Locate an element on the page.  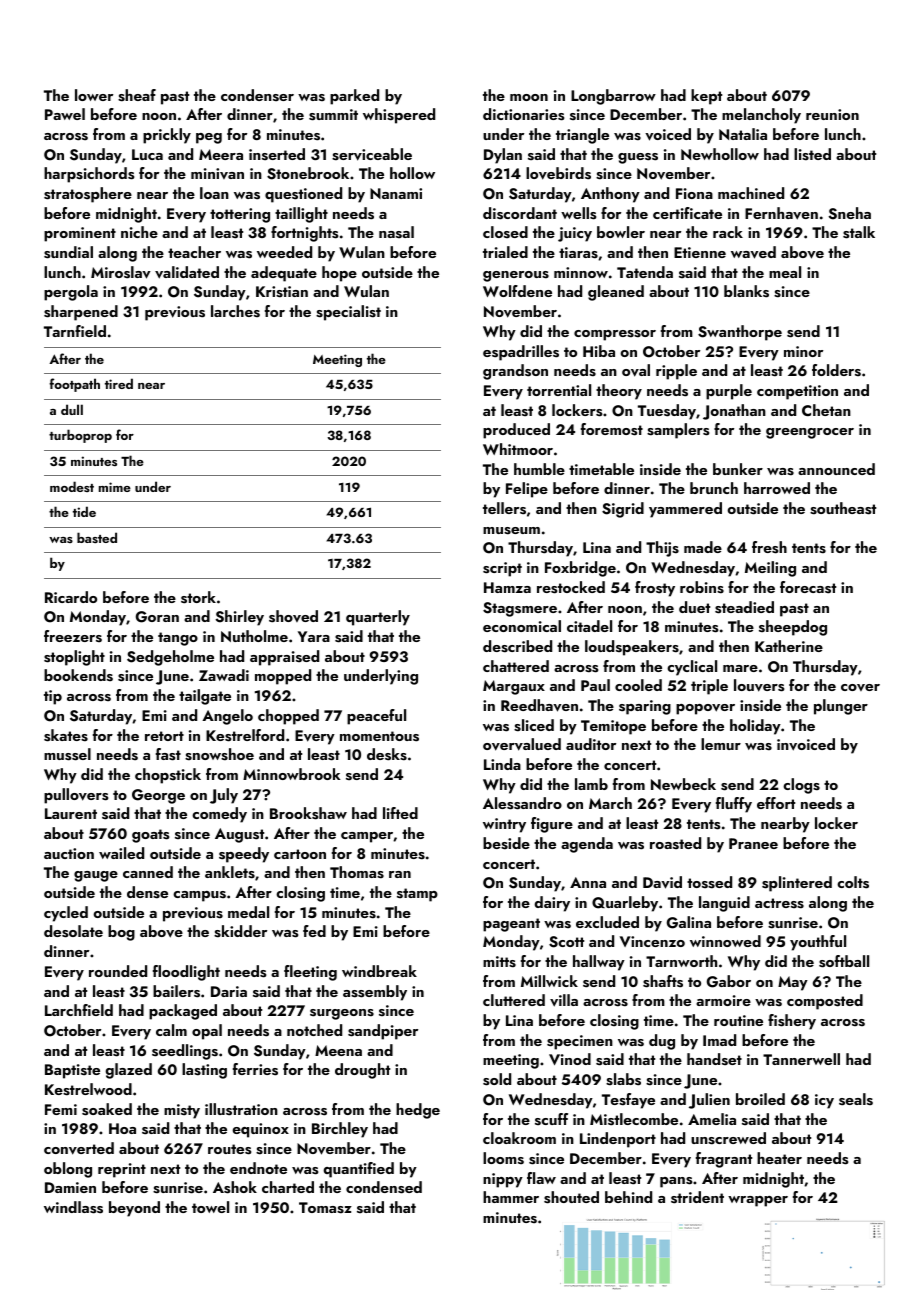
pergola is located at coordinates (71, 293).
